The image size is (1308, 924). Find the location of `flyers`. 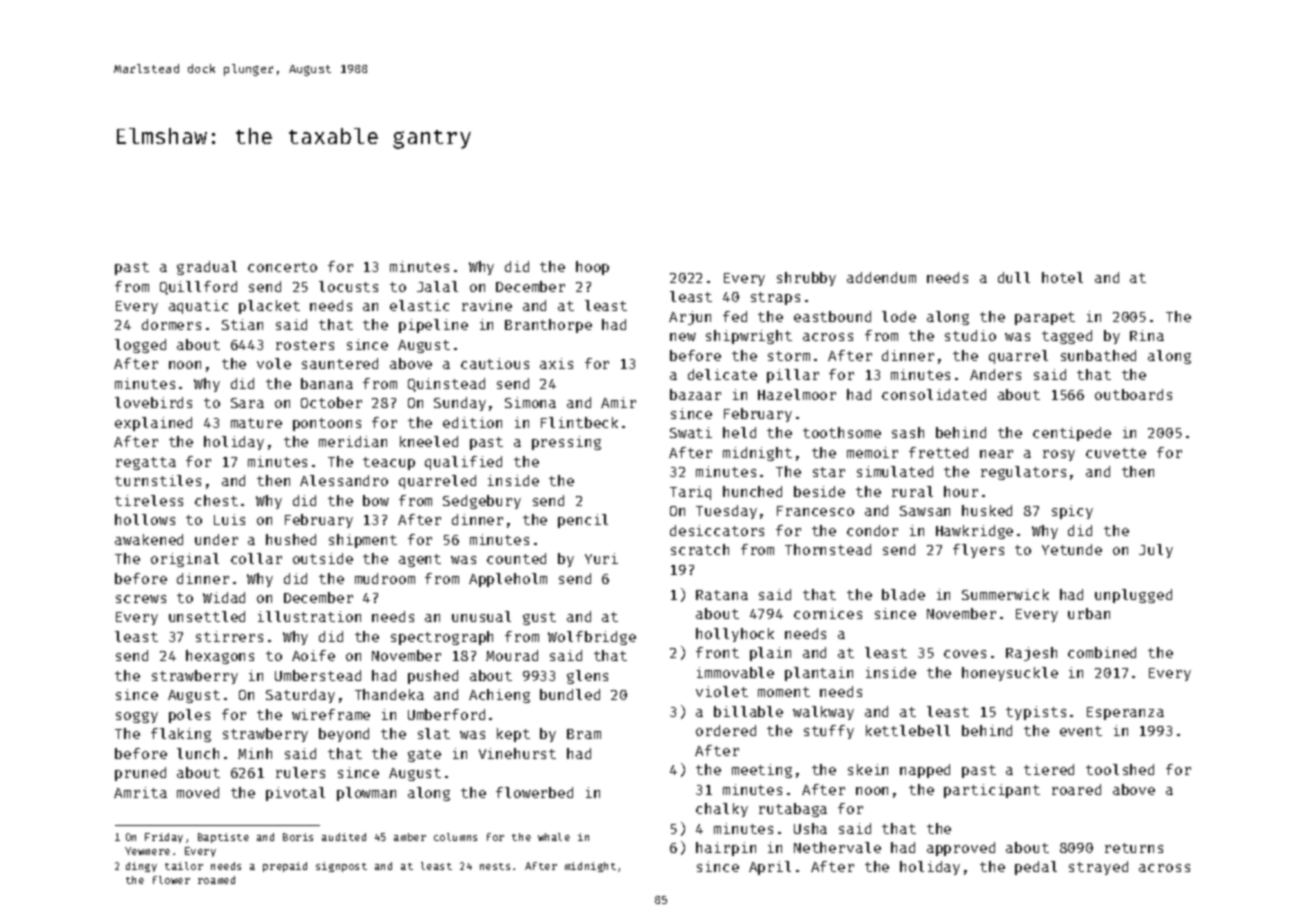

flyers is located at coordinates (978, 551).
